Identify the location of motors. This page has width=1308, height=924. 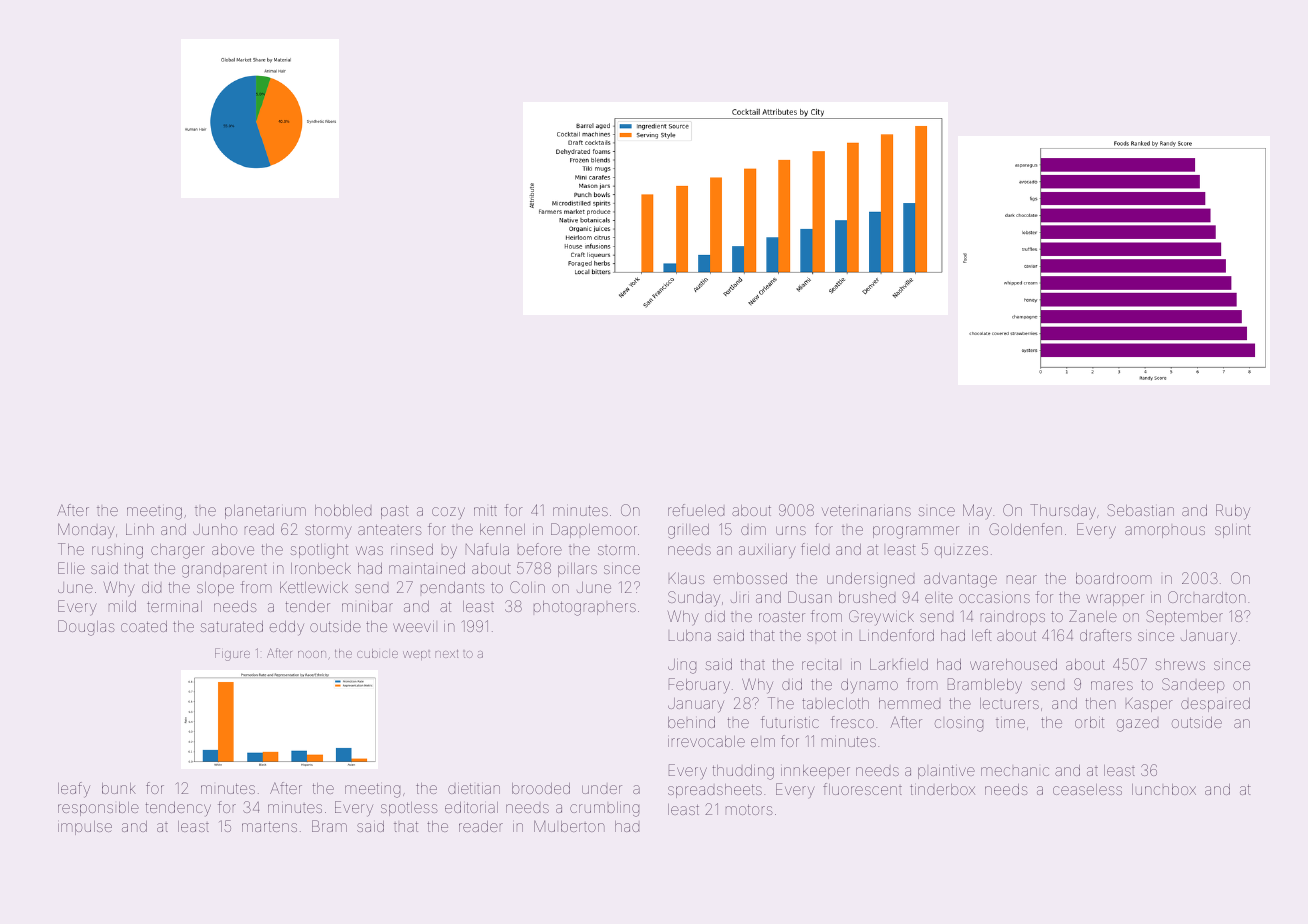
(749, 809).
